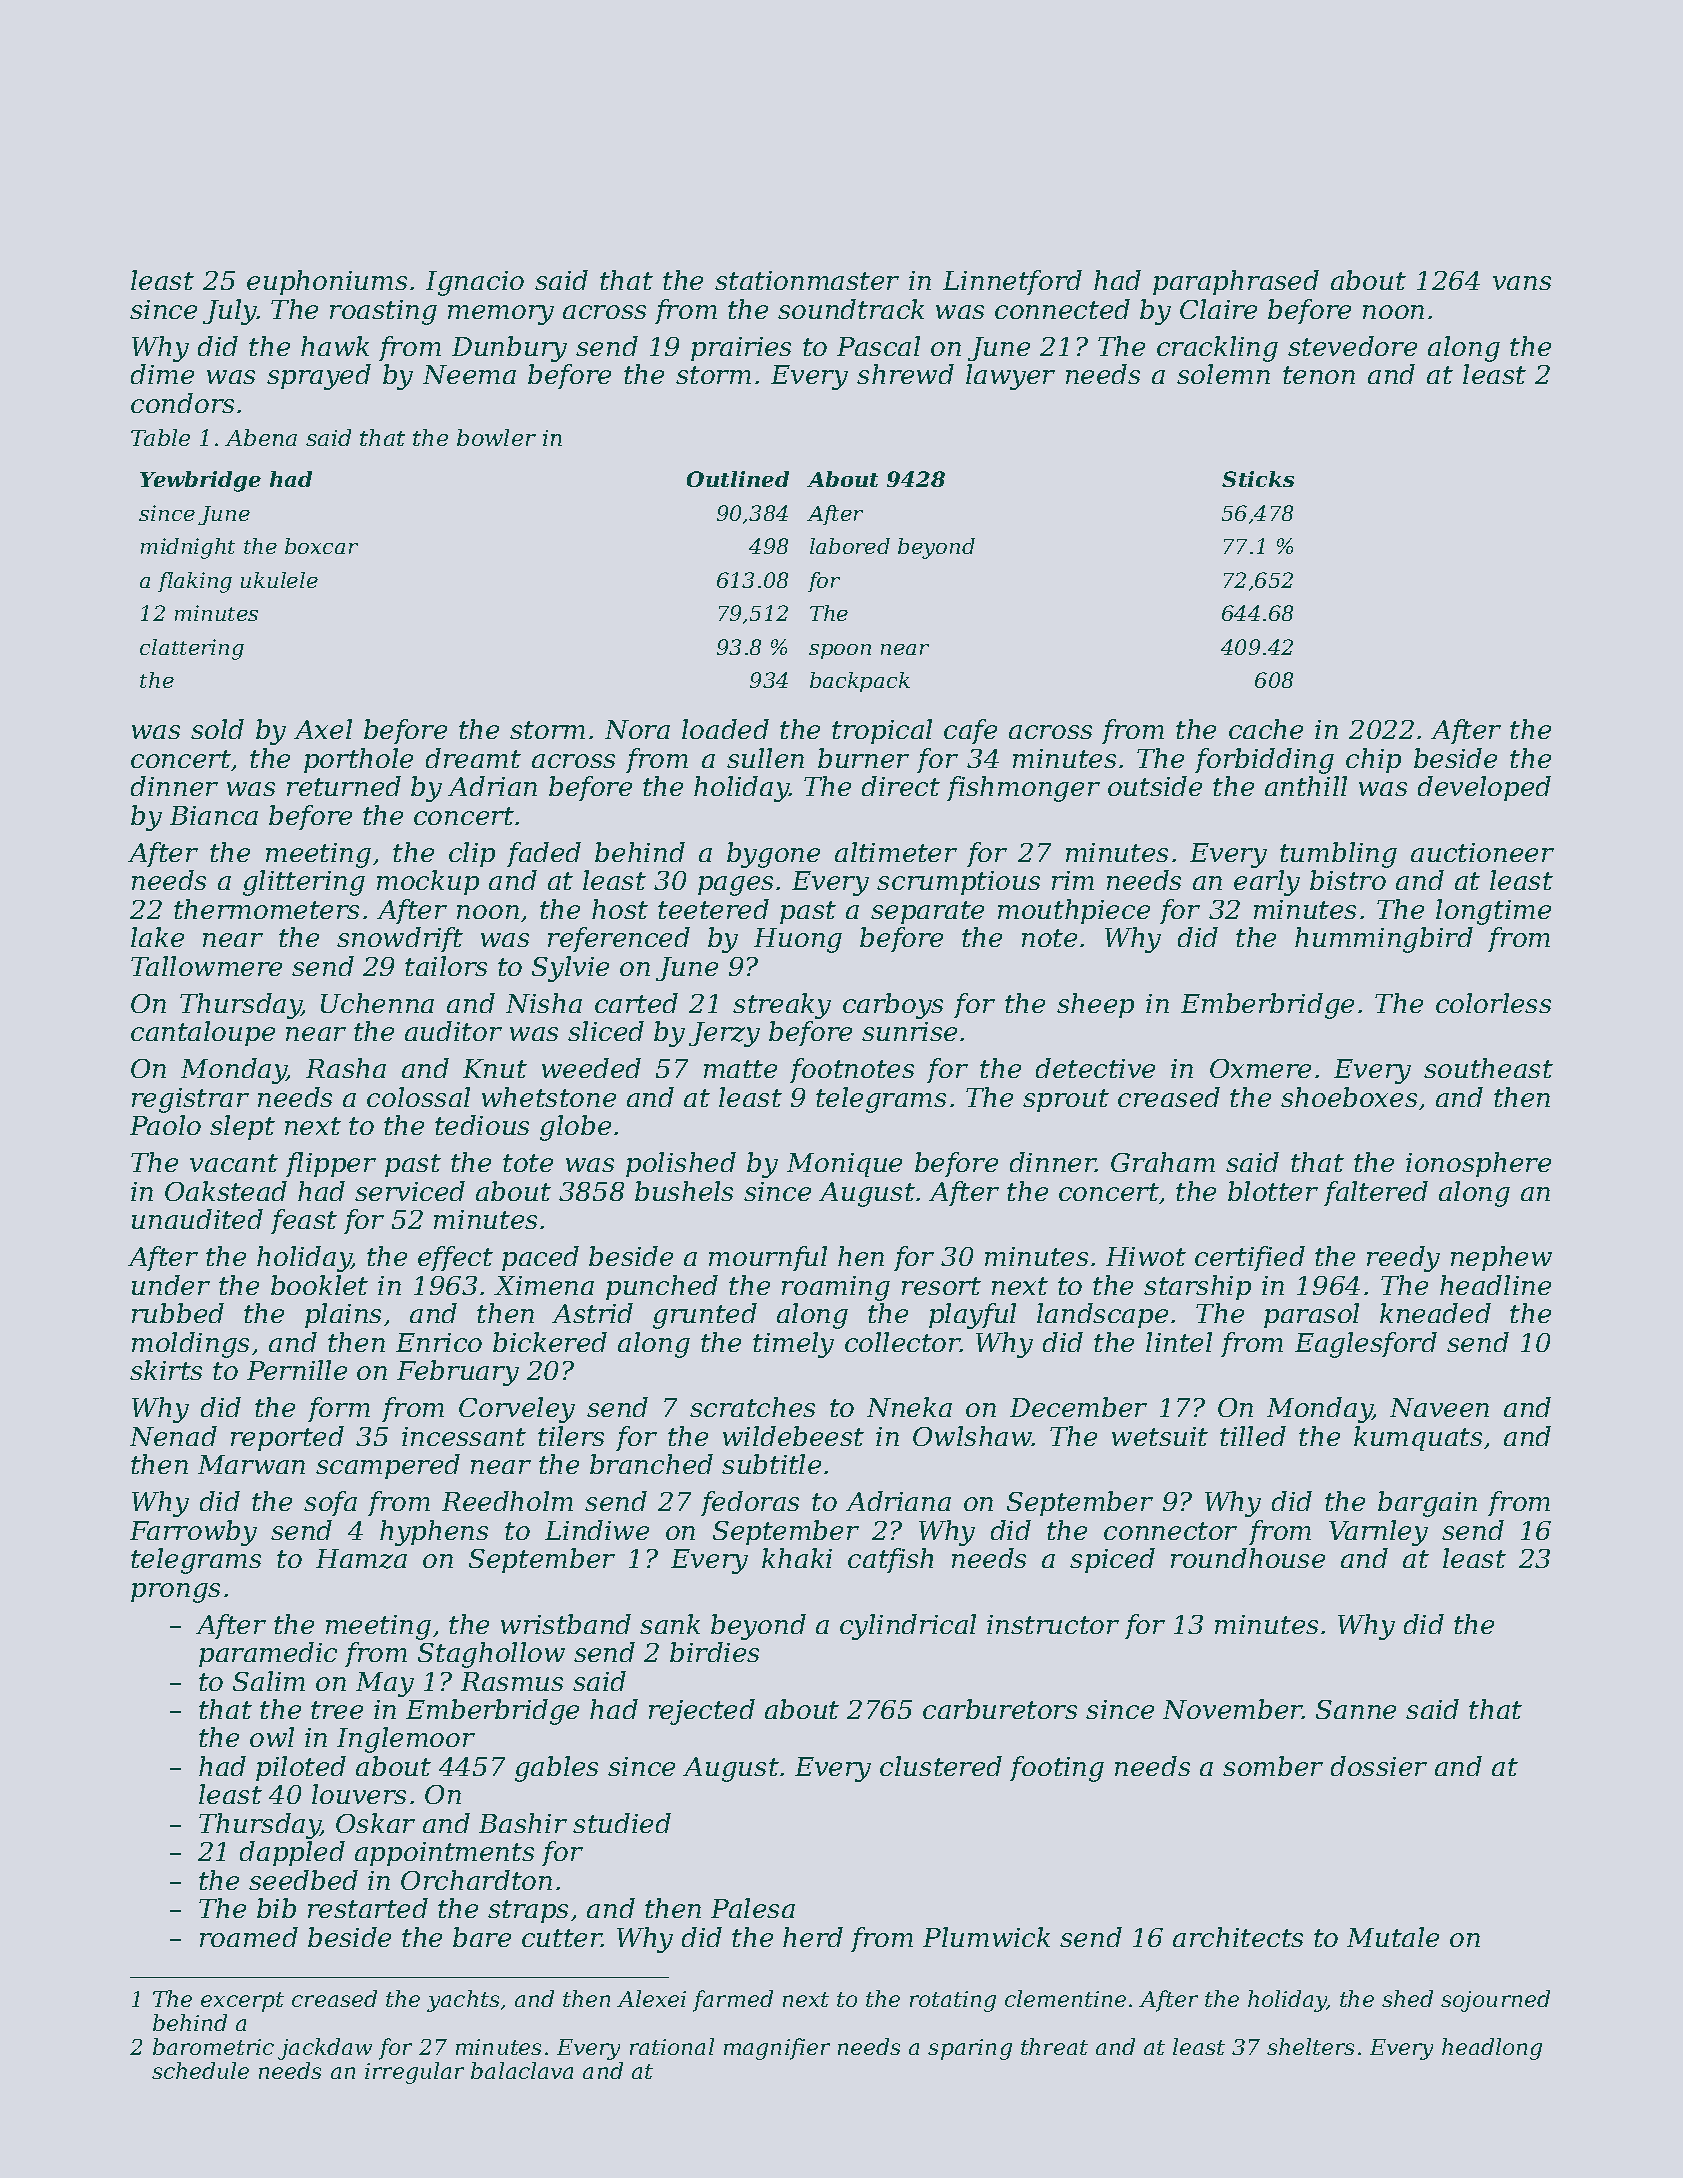 The height and width of the screenshot is (2178, 1683). I want to click on July, so click(230, 312).
